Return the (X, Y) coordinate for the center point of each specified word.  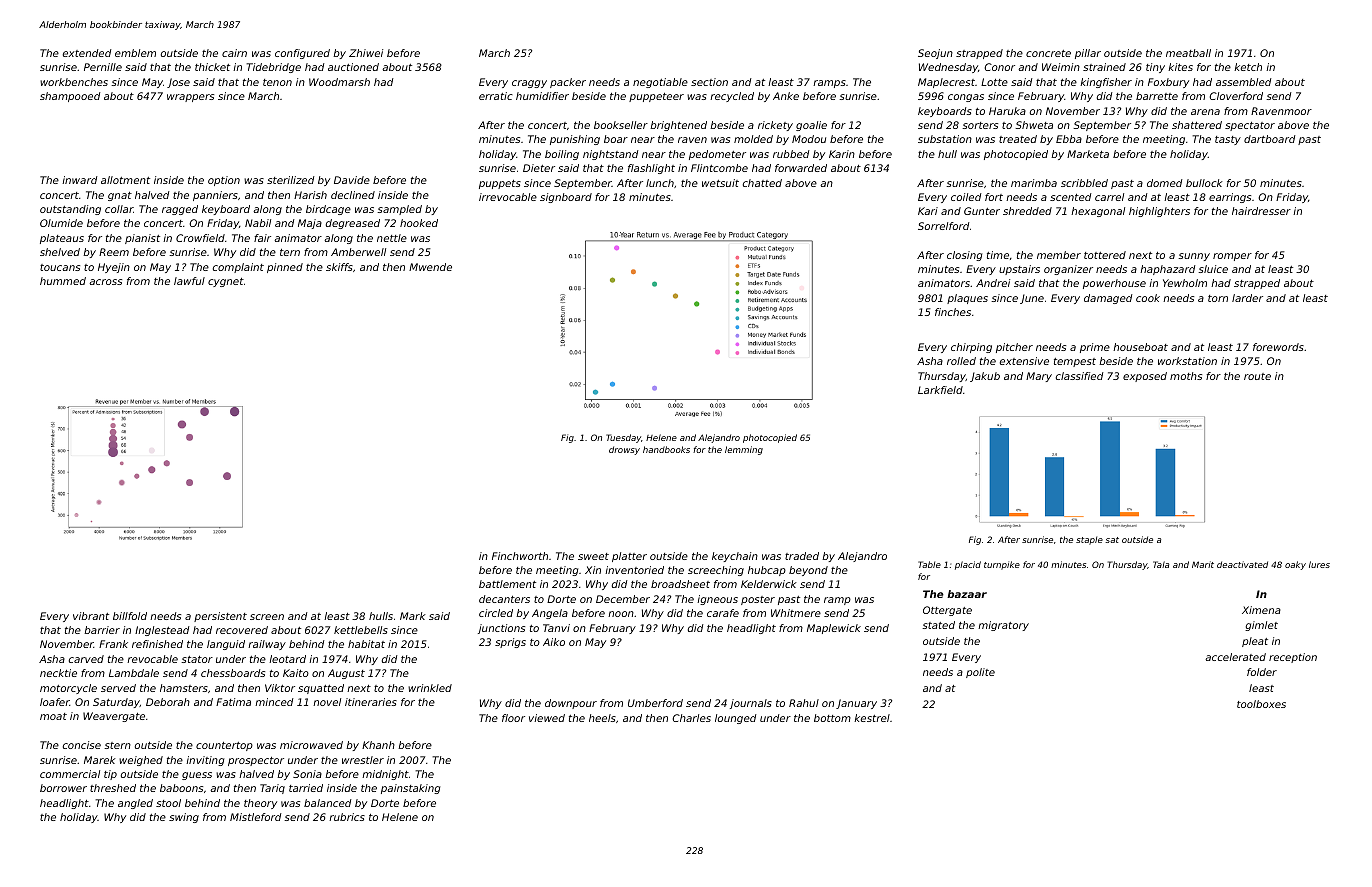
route (1257, 376)
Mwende (430, 267)
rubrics (347, 817)
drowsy (624, 450)
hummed (63, 281)
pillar (1088, 54)
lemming (744, 450)
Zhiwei (366, 53)
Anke (786, 96)
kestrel (872, 718)
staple (1089, 540)
